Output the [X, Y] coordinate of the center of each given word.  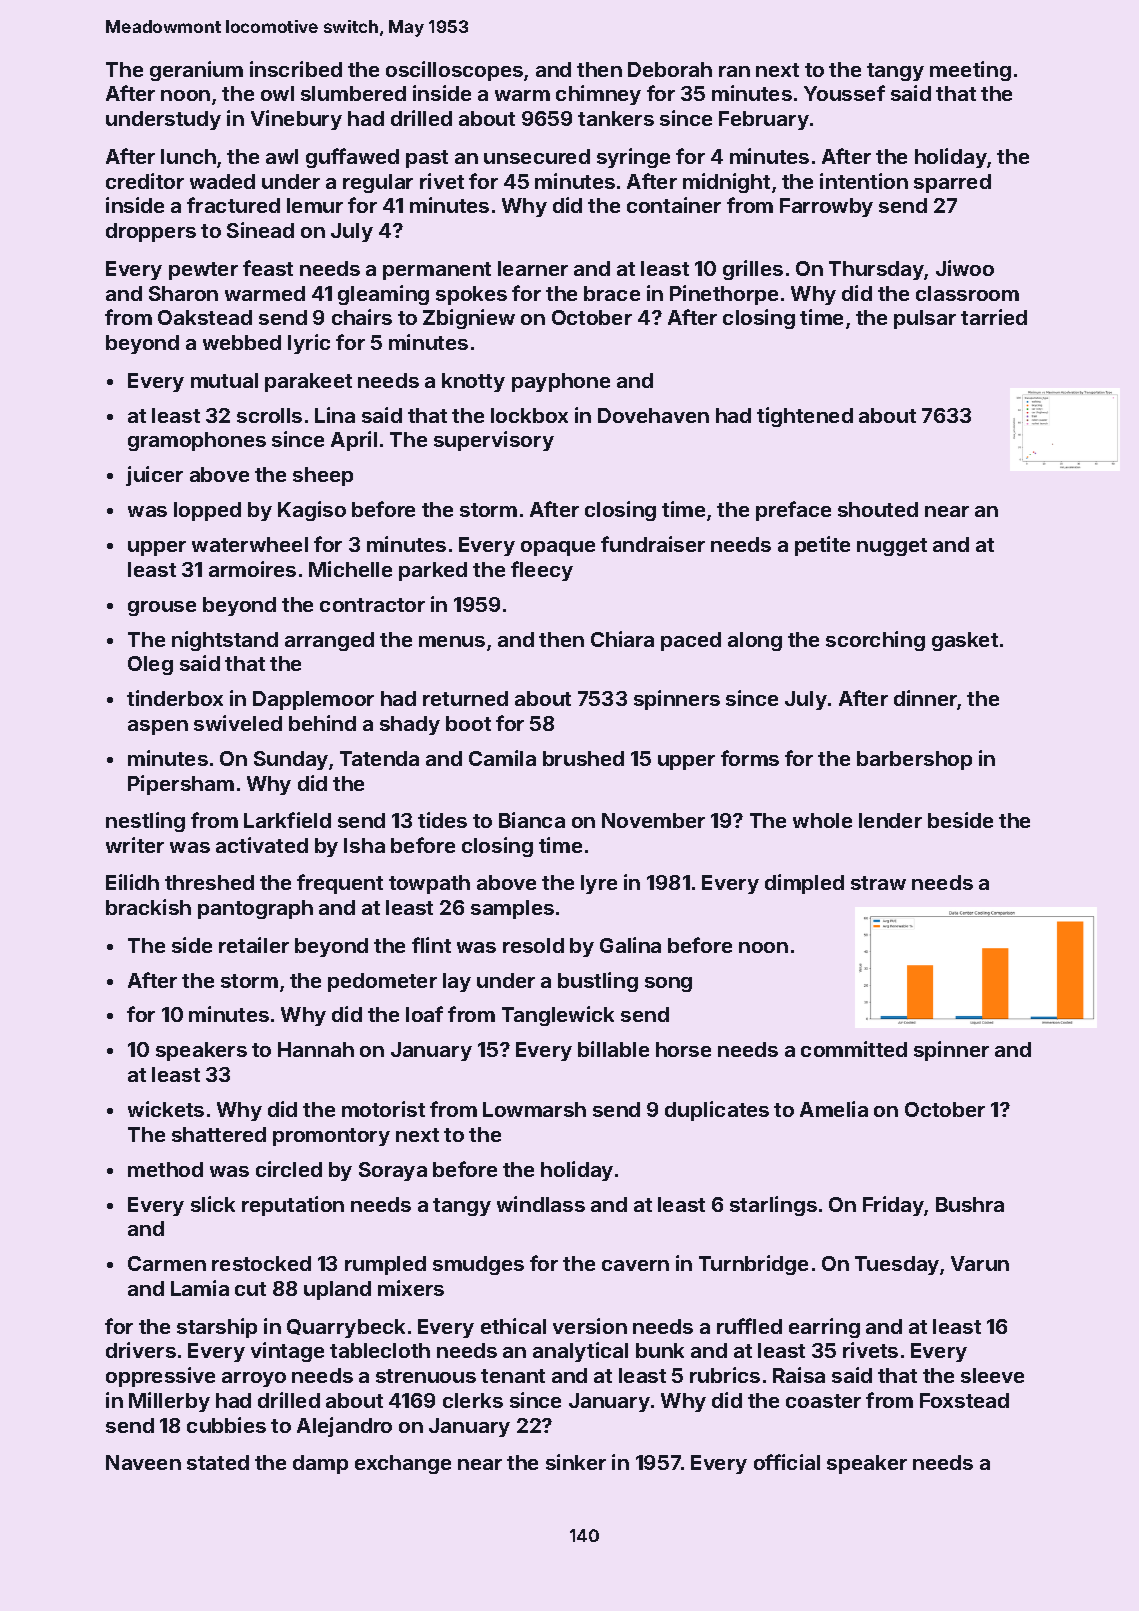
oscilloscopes [454, 71]
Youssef [844, 93]
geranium [196, 71]
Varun [980, 1263]
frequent [340, 884]
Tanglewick [558, 1016]
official [787, 1462]
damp [320, 1464]
